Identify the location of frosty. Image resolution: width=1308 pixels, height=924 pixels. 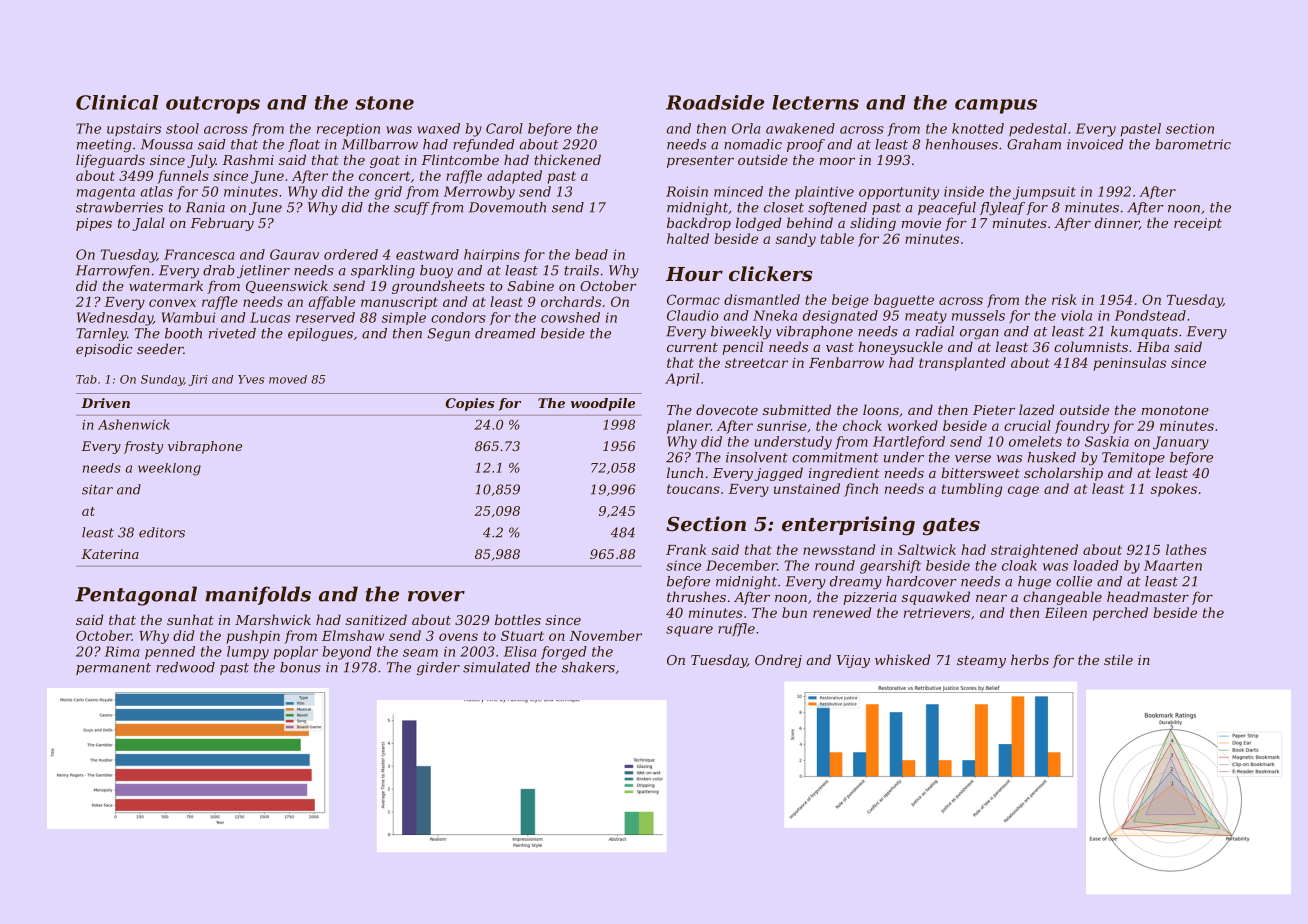
(143, 447).
